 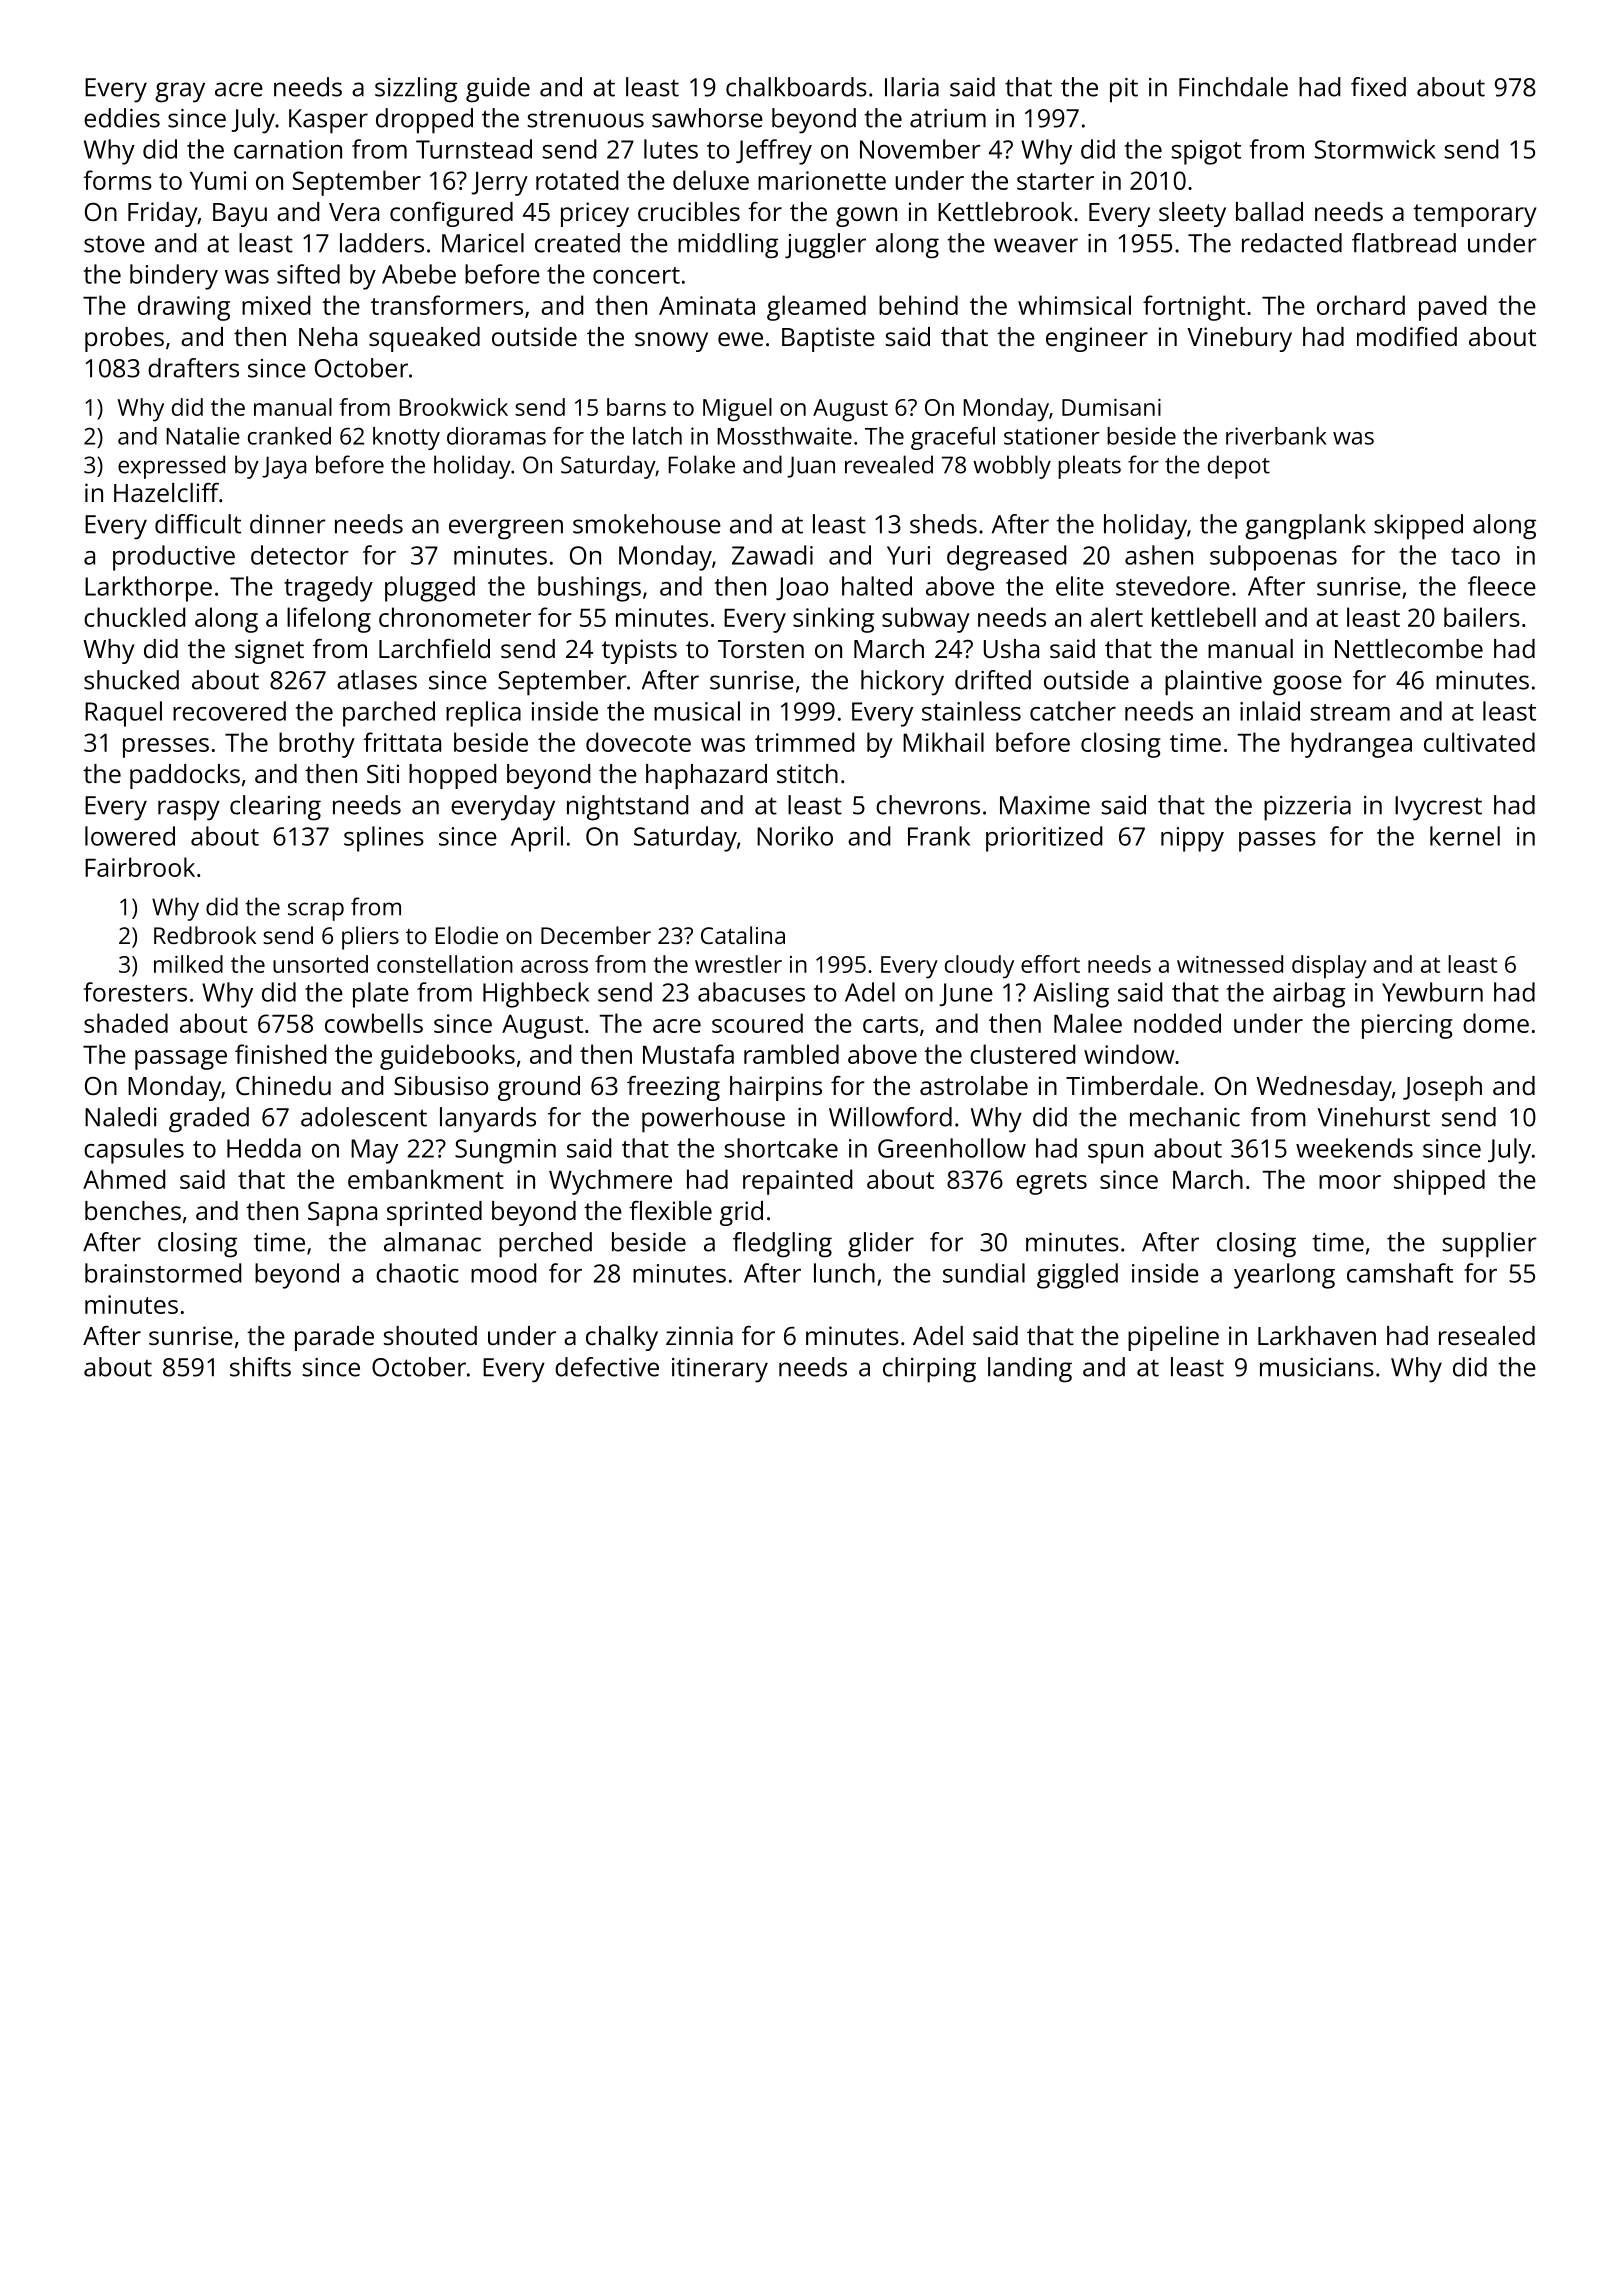 What do you see at coordinates (796, 87) in the image?
I see `chalkboards` at bounding box center [796, 87].
